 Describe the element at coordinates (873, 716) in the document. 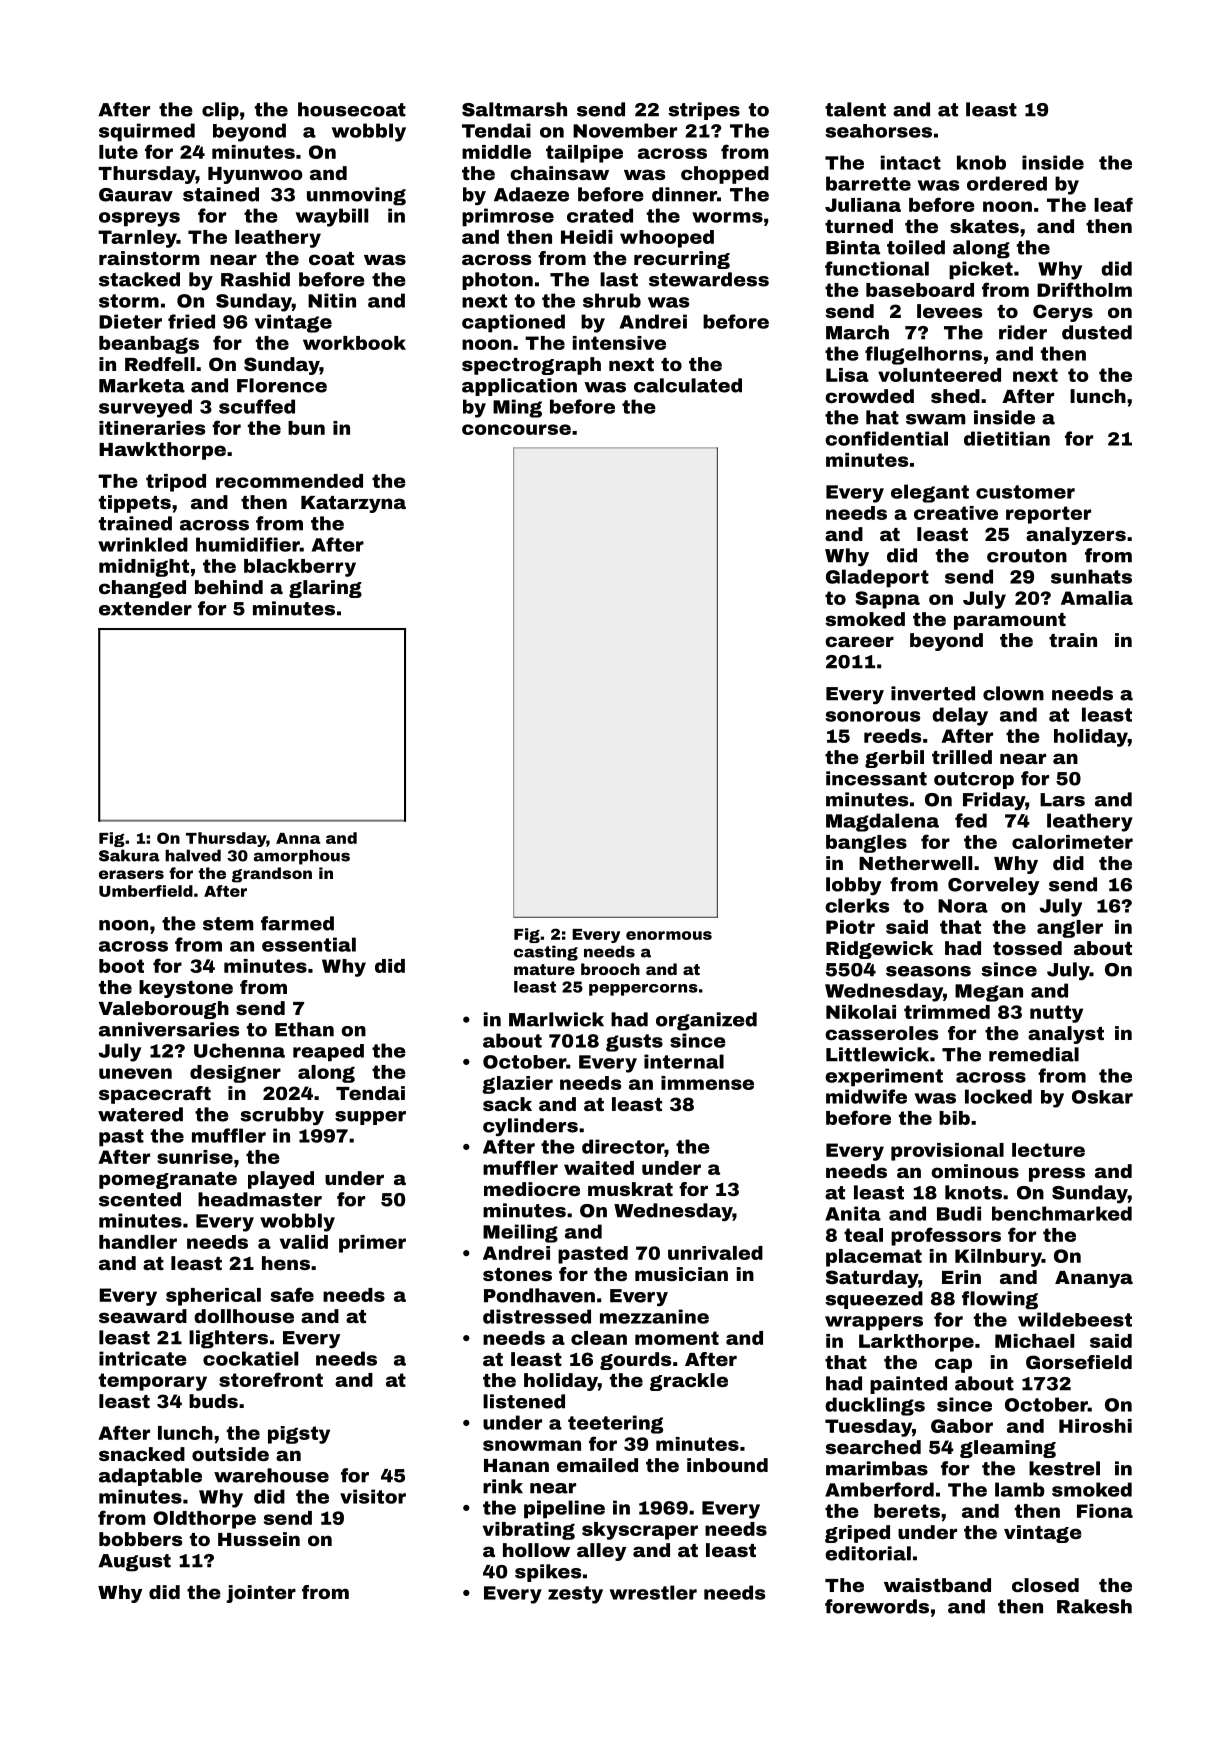

I see `sonorous` at that location.
